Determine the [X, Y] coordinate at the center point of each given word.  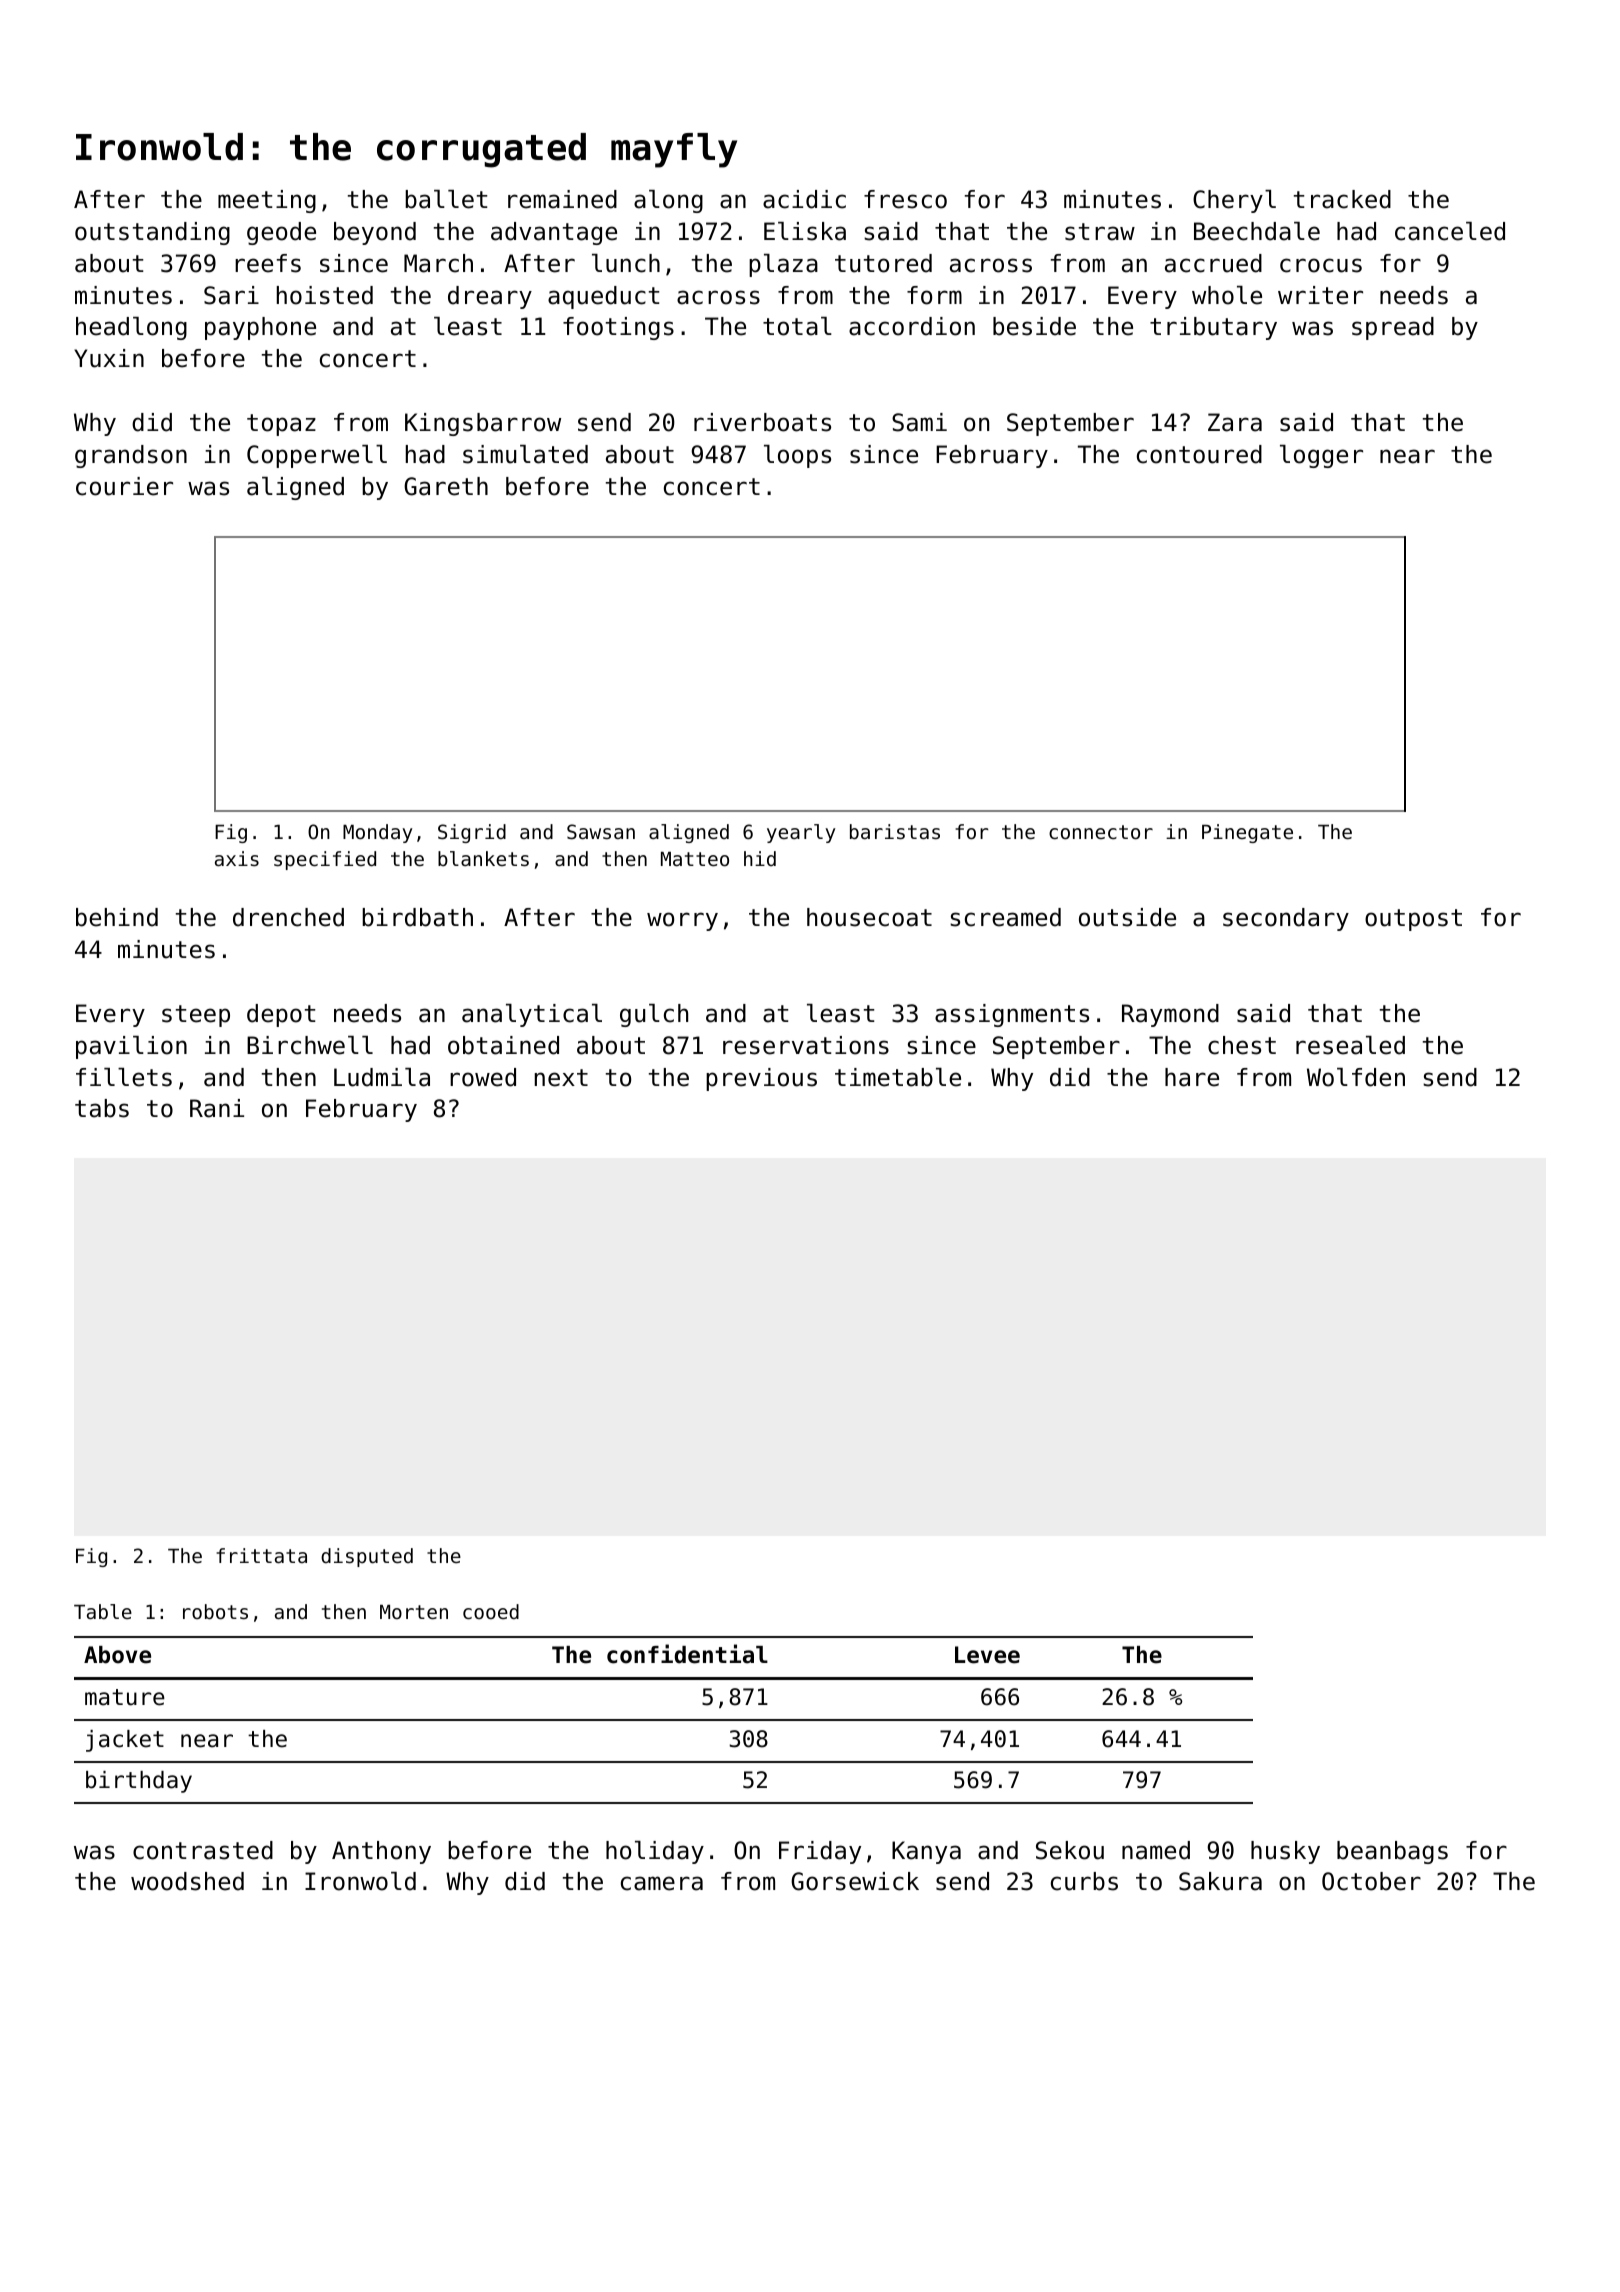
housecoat [869, 917]
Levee [987, 1655]
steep [196, 1016]
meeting [267, 201]
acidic [804, 199]
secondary [1286, 919]
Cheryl [1234, 201]
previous [761, 1079]
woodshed [187, 1881]
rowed [483, 1077]
